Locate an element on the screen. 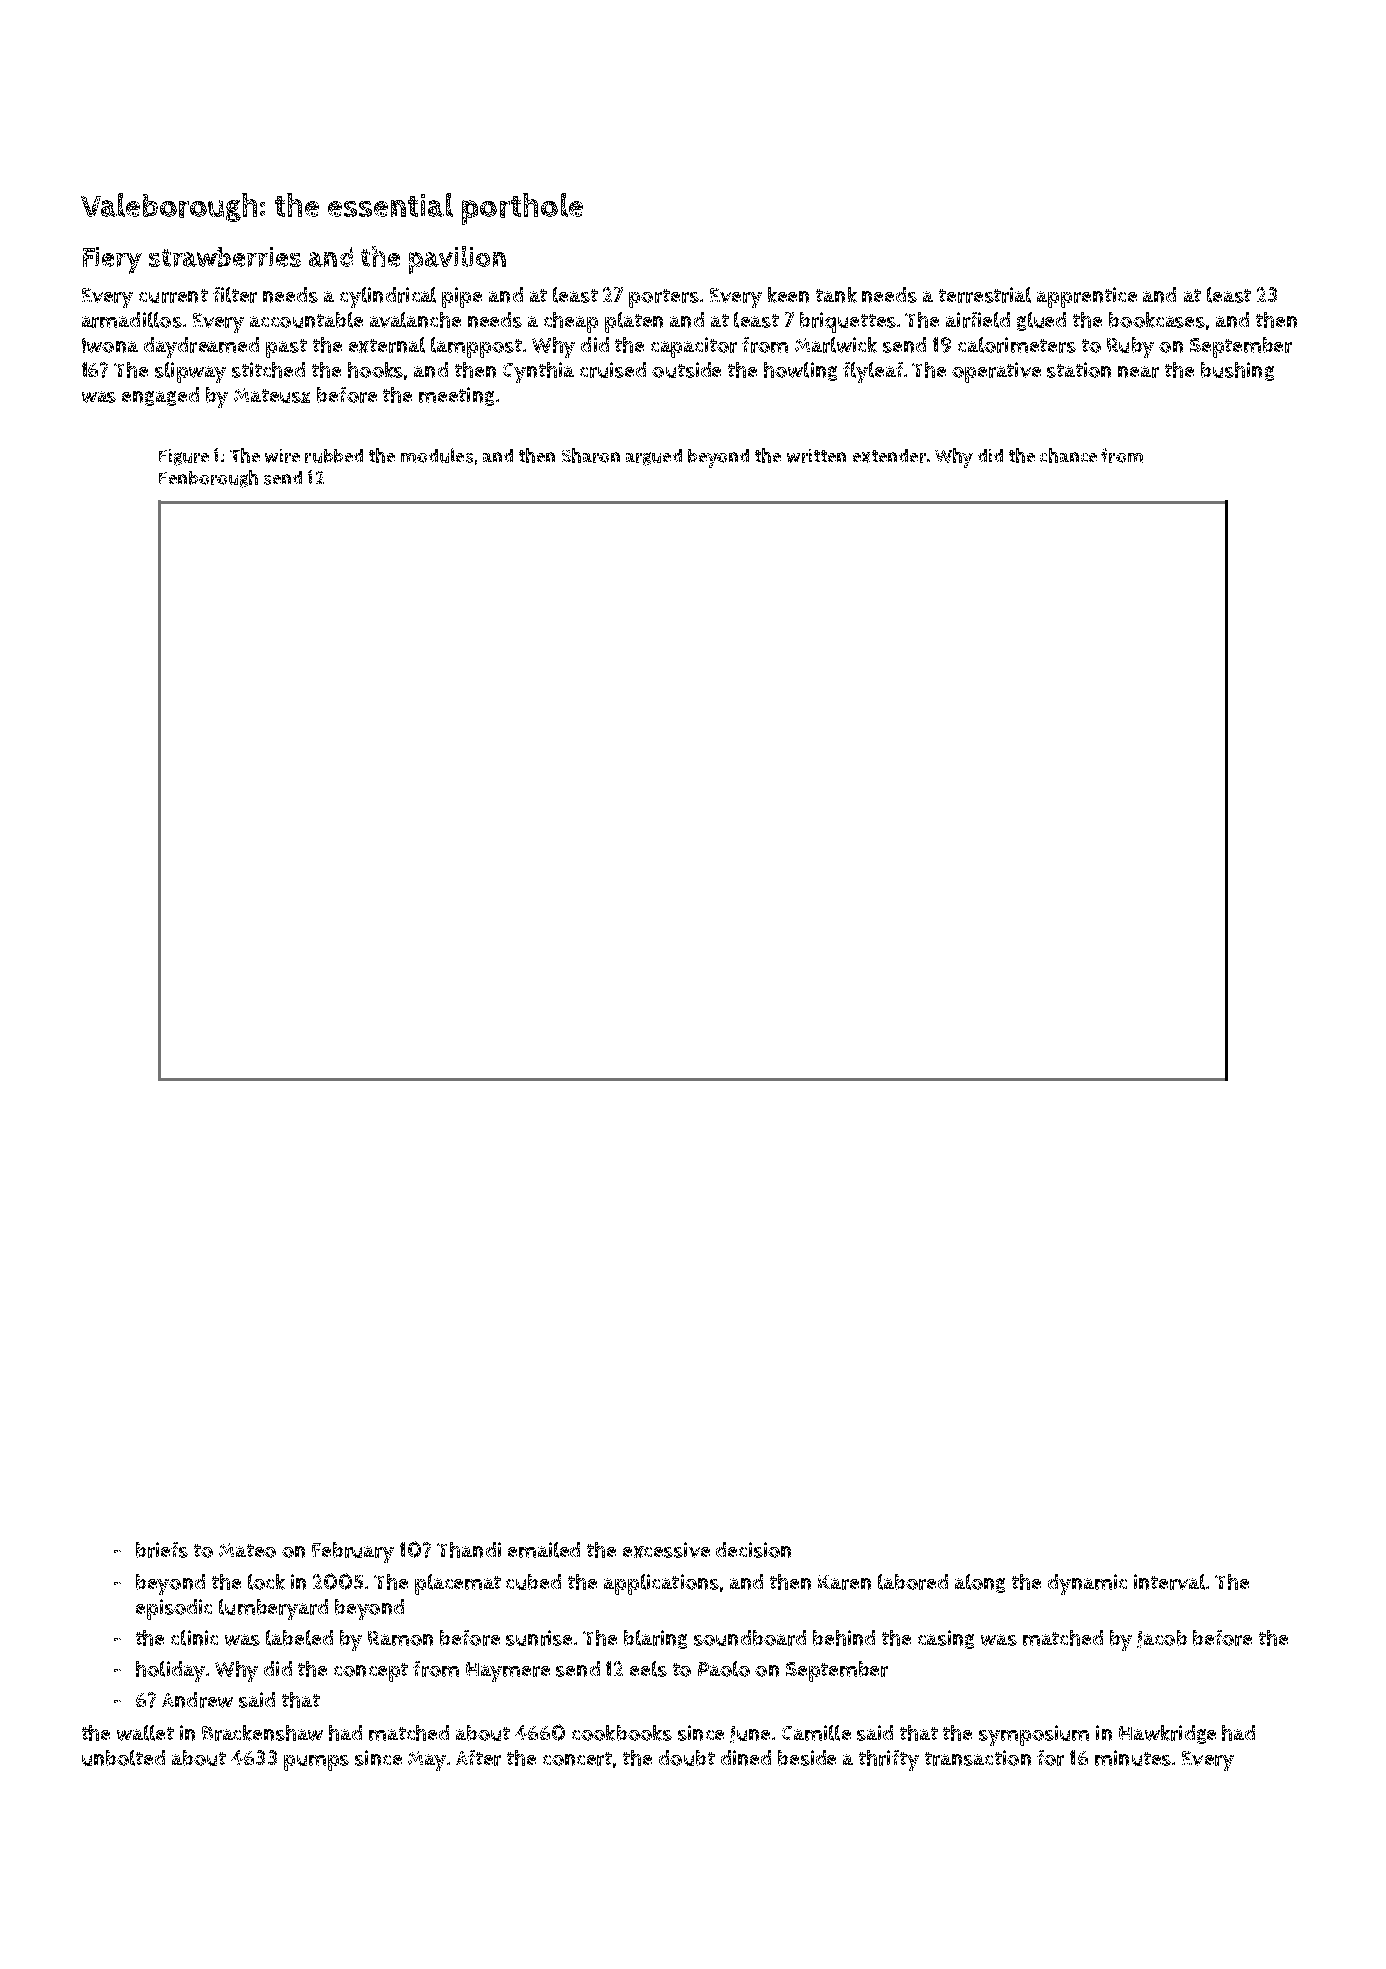 The height and width of the screenshot is (1969, 1386). strawberries is located at coordinates (225, 257).
